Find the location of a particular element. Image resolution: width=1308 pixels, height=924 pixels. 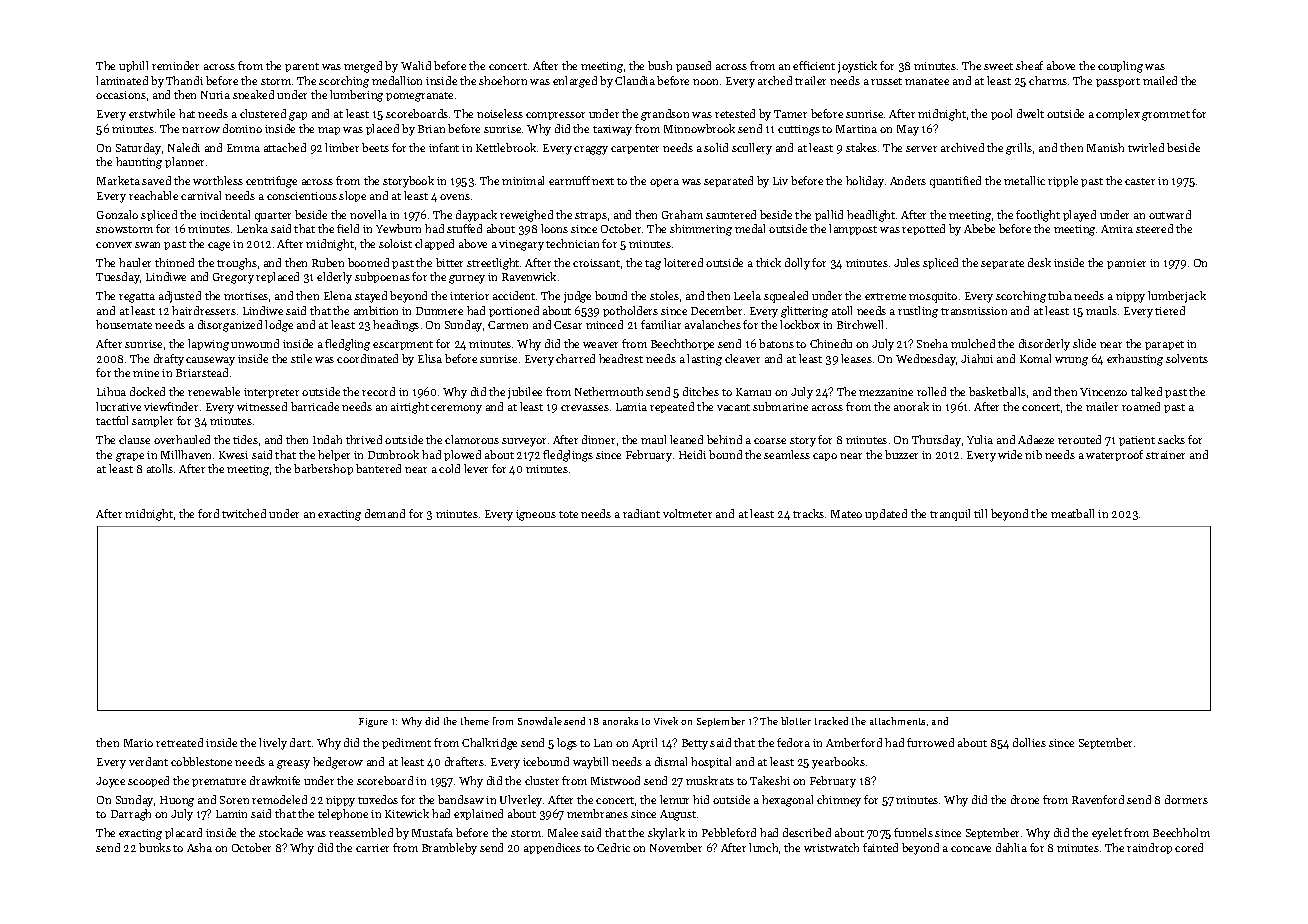

adjusted is located at coordinates (180, 297).
